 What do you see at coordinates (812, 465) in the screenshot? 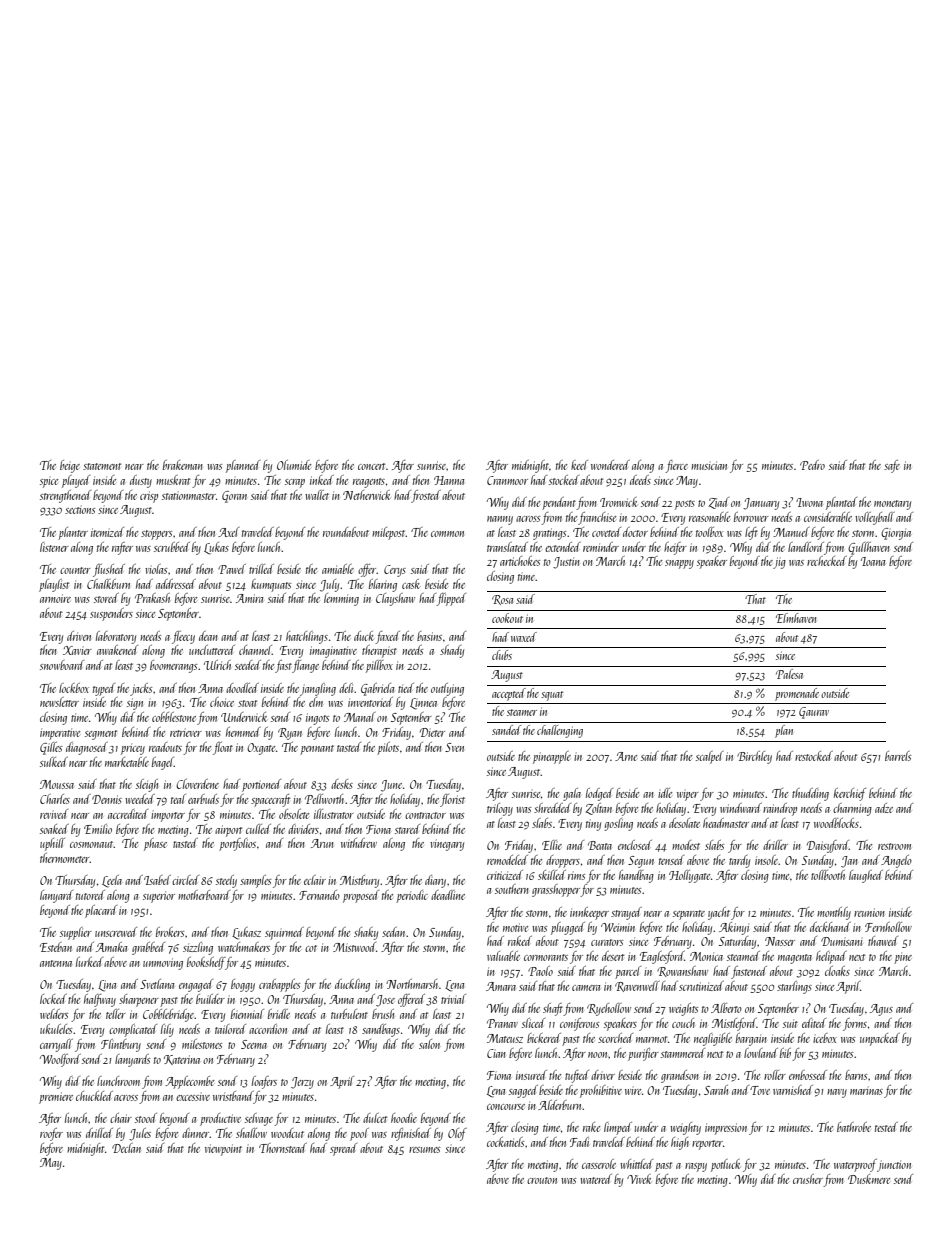
I see `Pedro` at bounding box center [812, 465].
